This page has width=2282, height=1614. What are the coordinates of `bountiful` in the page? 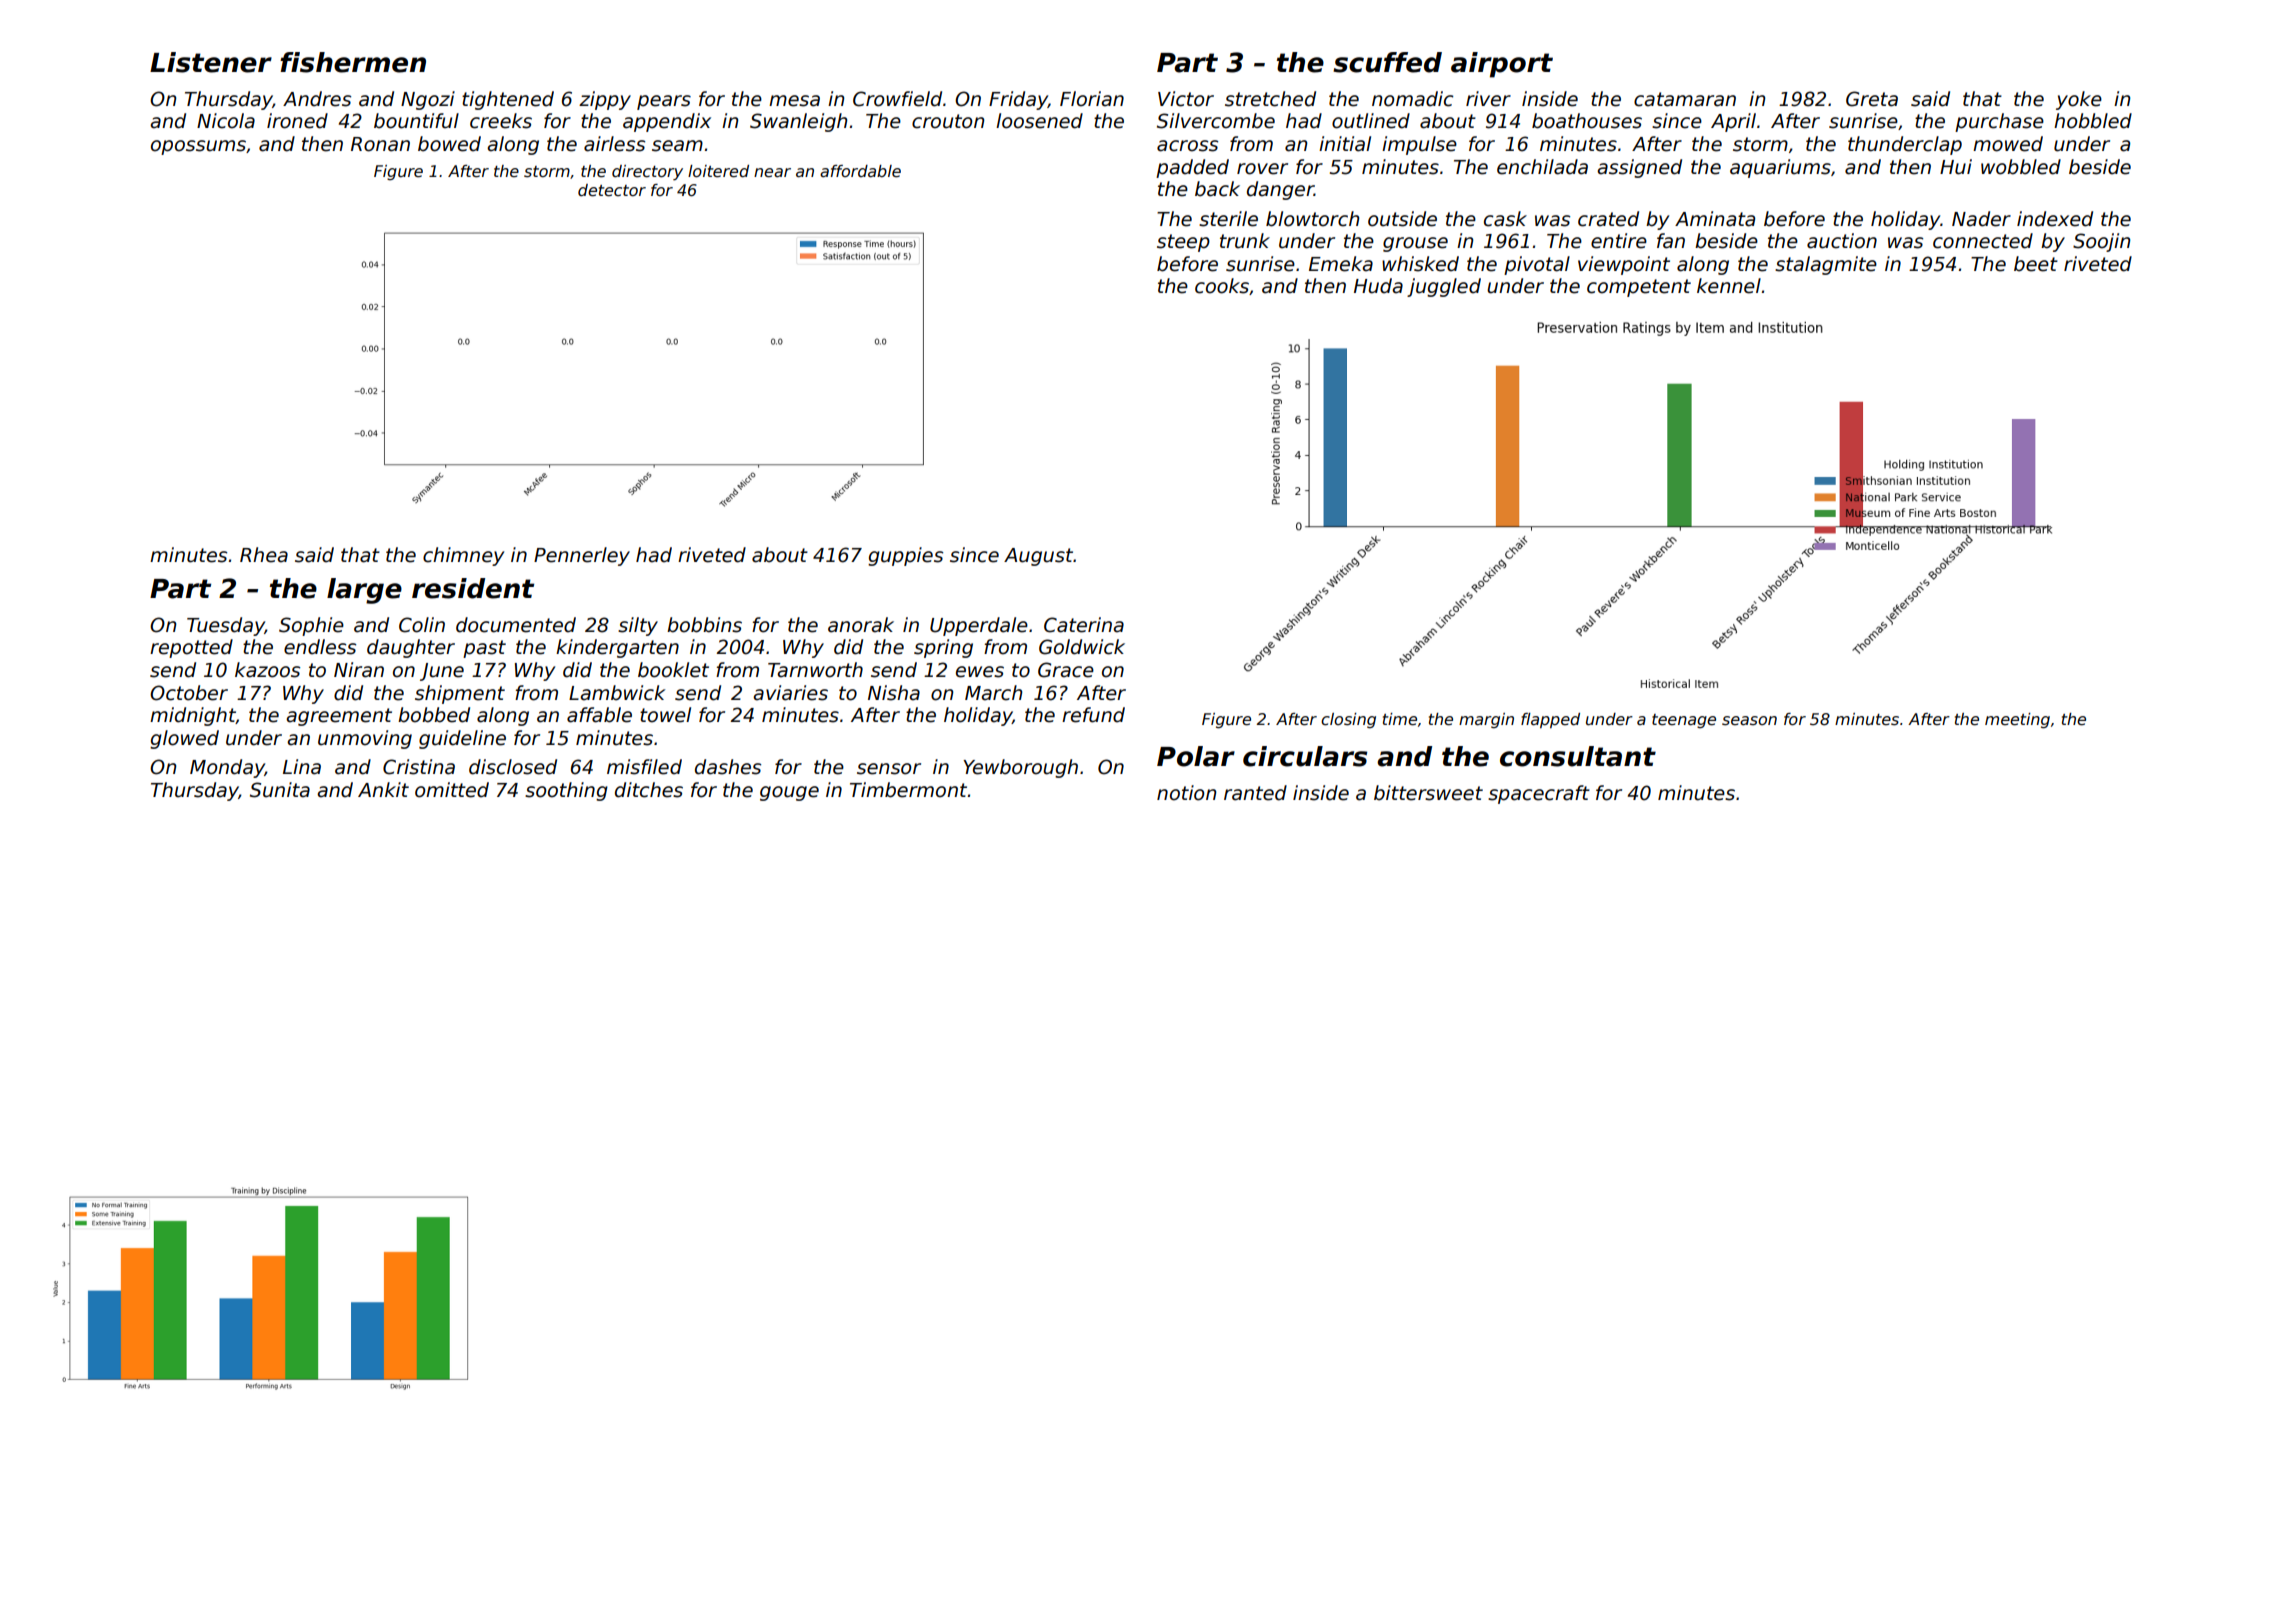 It's located at (416, 121).
